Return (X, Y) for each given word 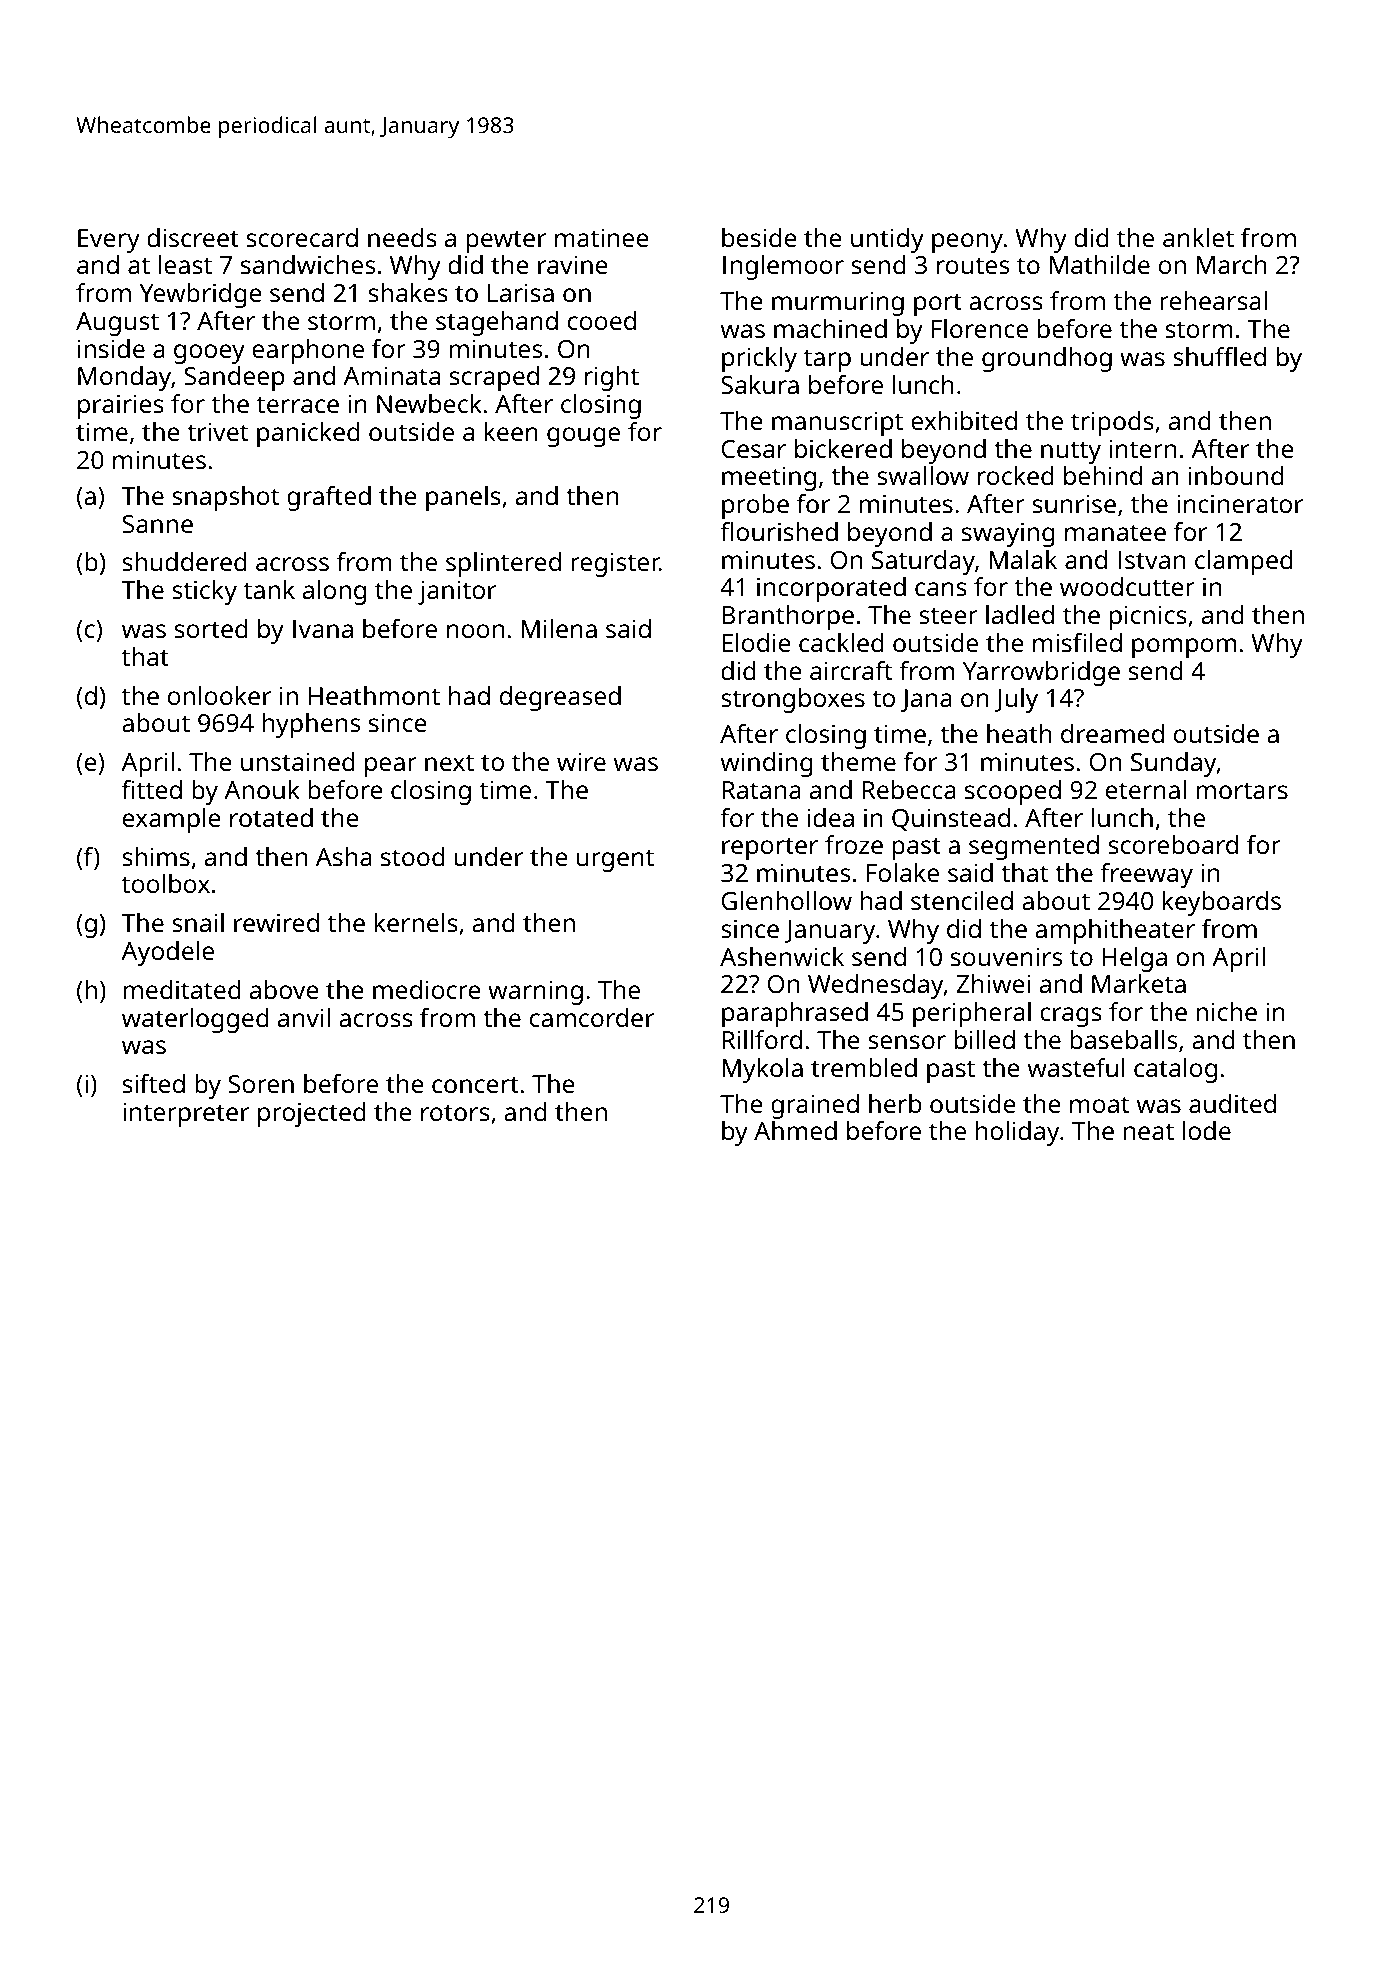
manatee (1115, 532)
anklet (1198, 237)
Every (109, 241)
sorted (211, 628)
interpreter (186, 1114)
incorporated (831, 589)
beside (759, 237)
